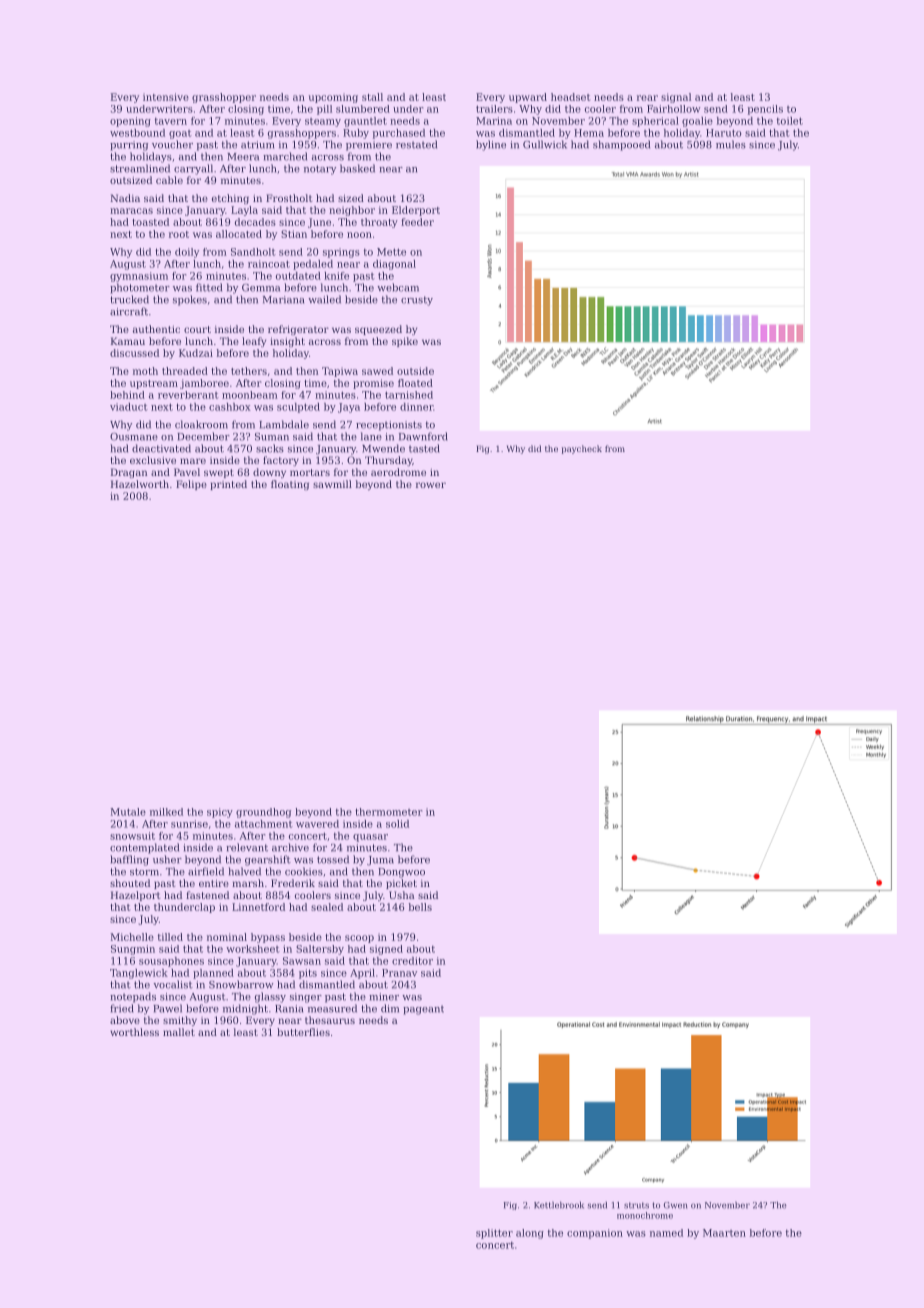  Describe the element at coordinates (582, 449) in the document. I see `paycheck` at that location.
